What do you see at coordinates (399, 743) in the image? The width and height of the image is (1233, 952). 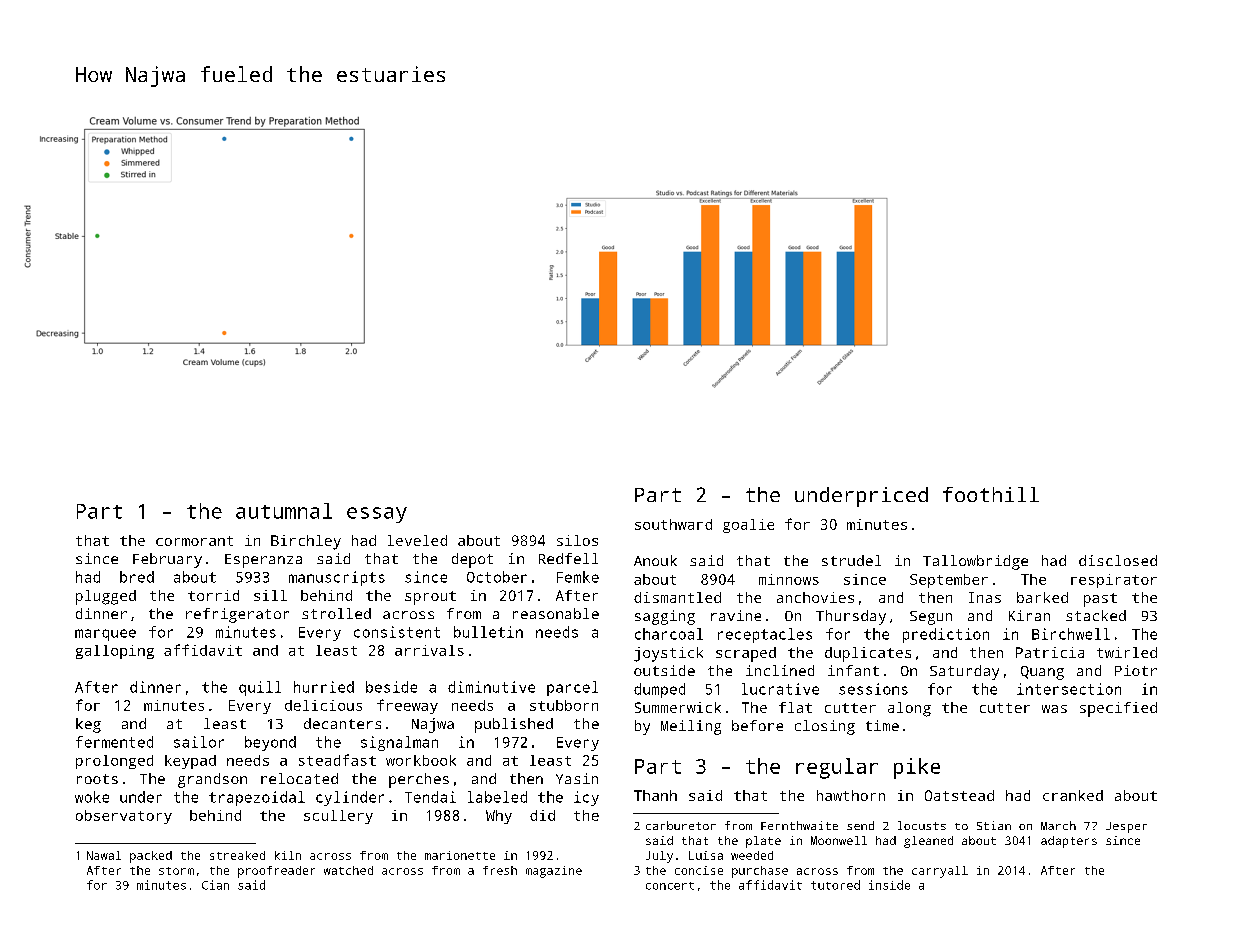 I see `signalman` at bounding box center [399, 743].
